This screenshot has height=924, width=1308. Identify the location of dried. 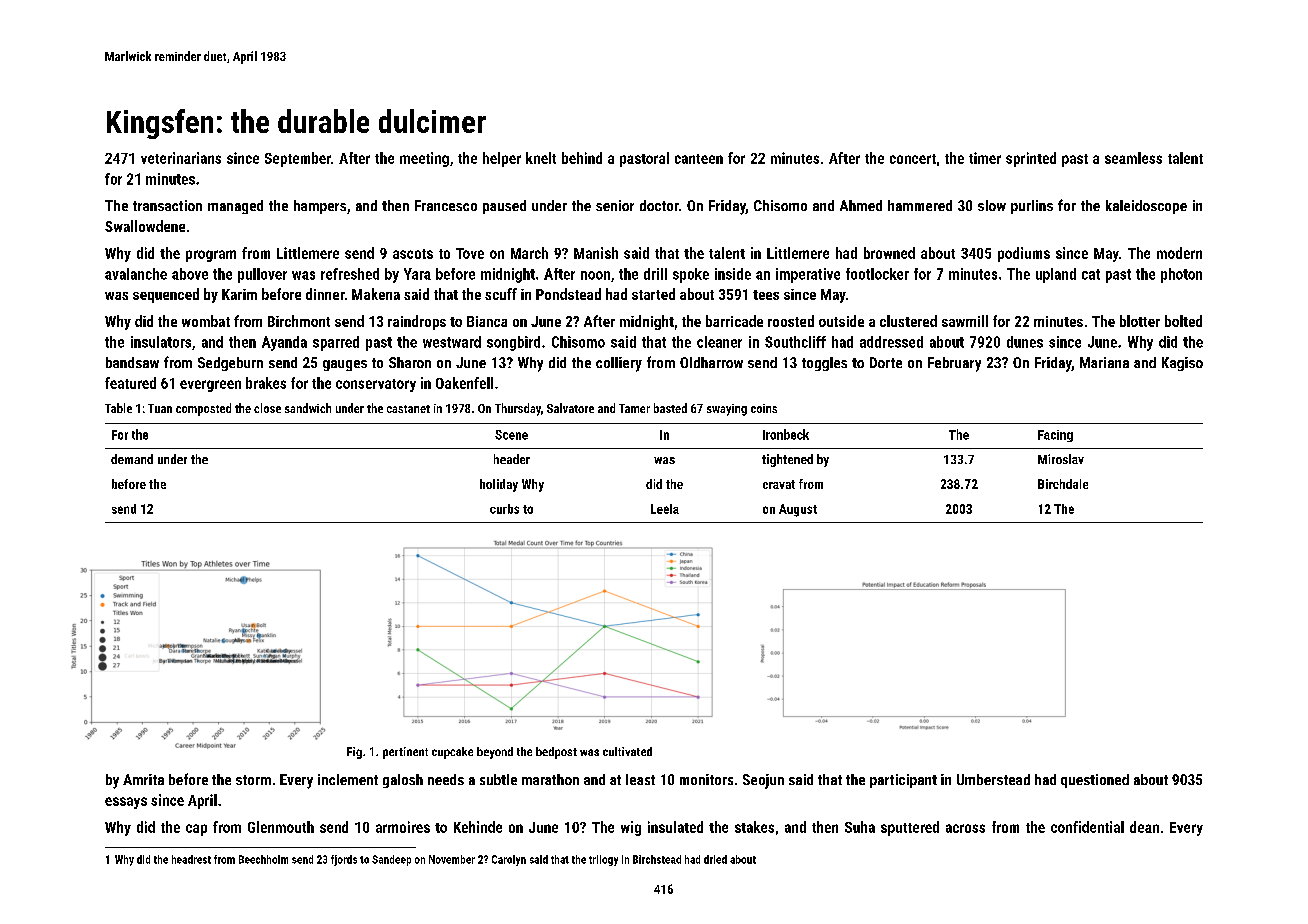
(715, 859).
